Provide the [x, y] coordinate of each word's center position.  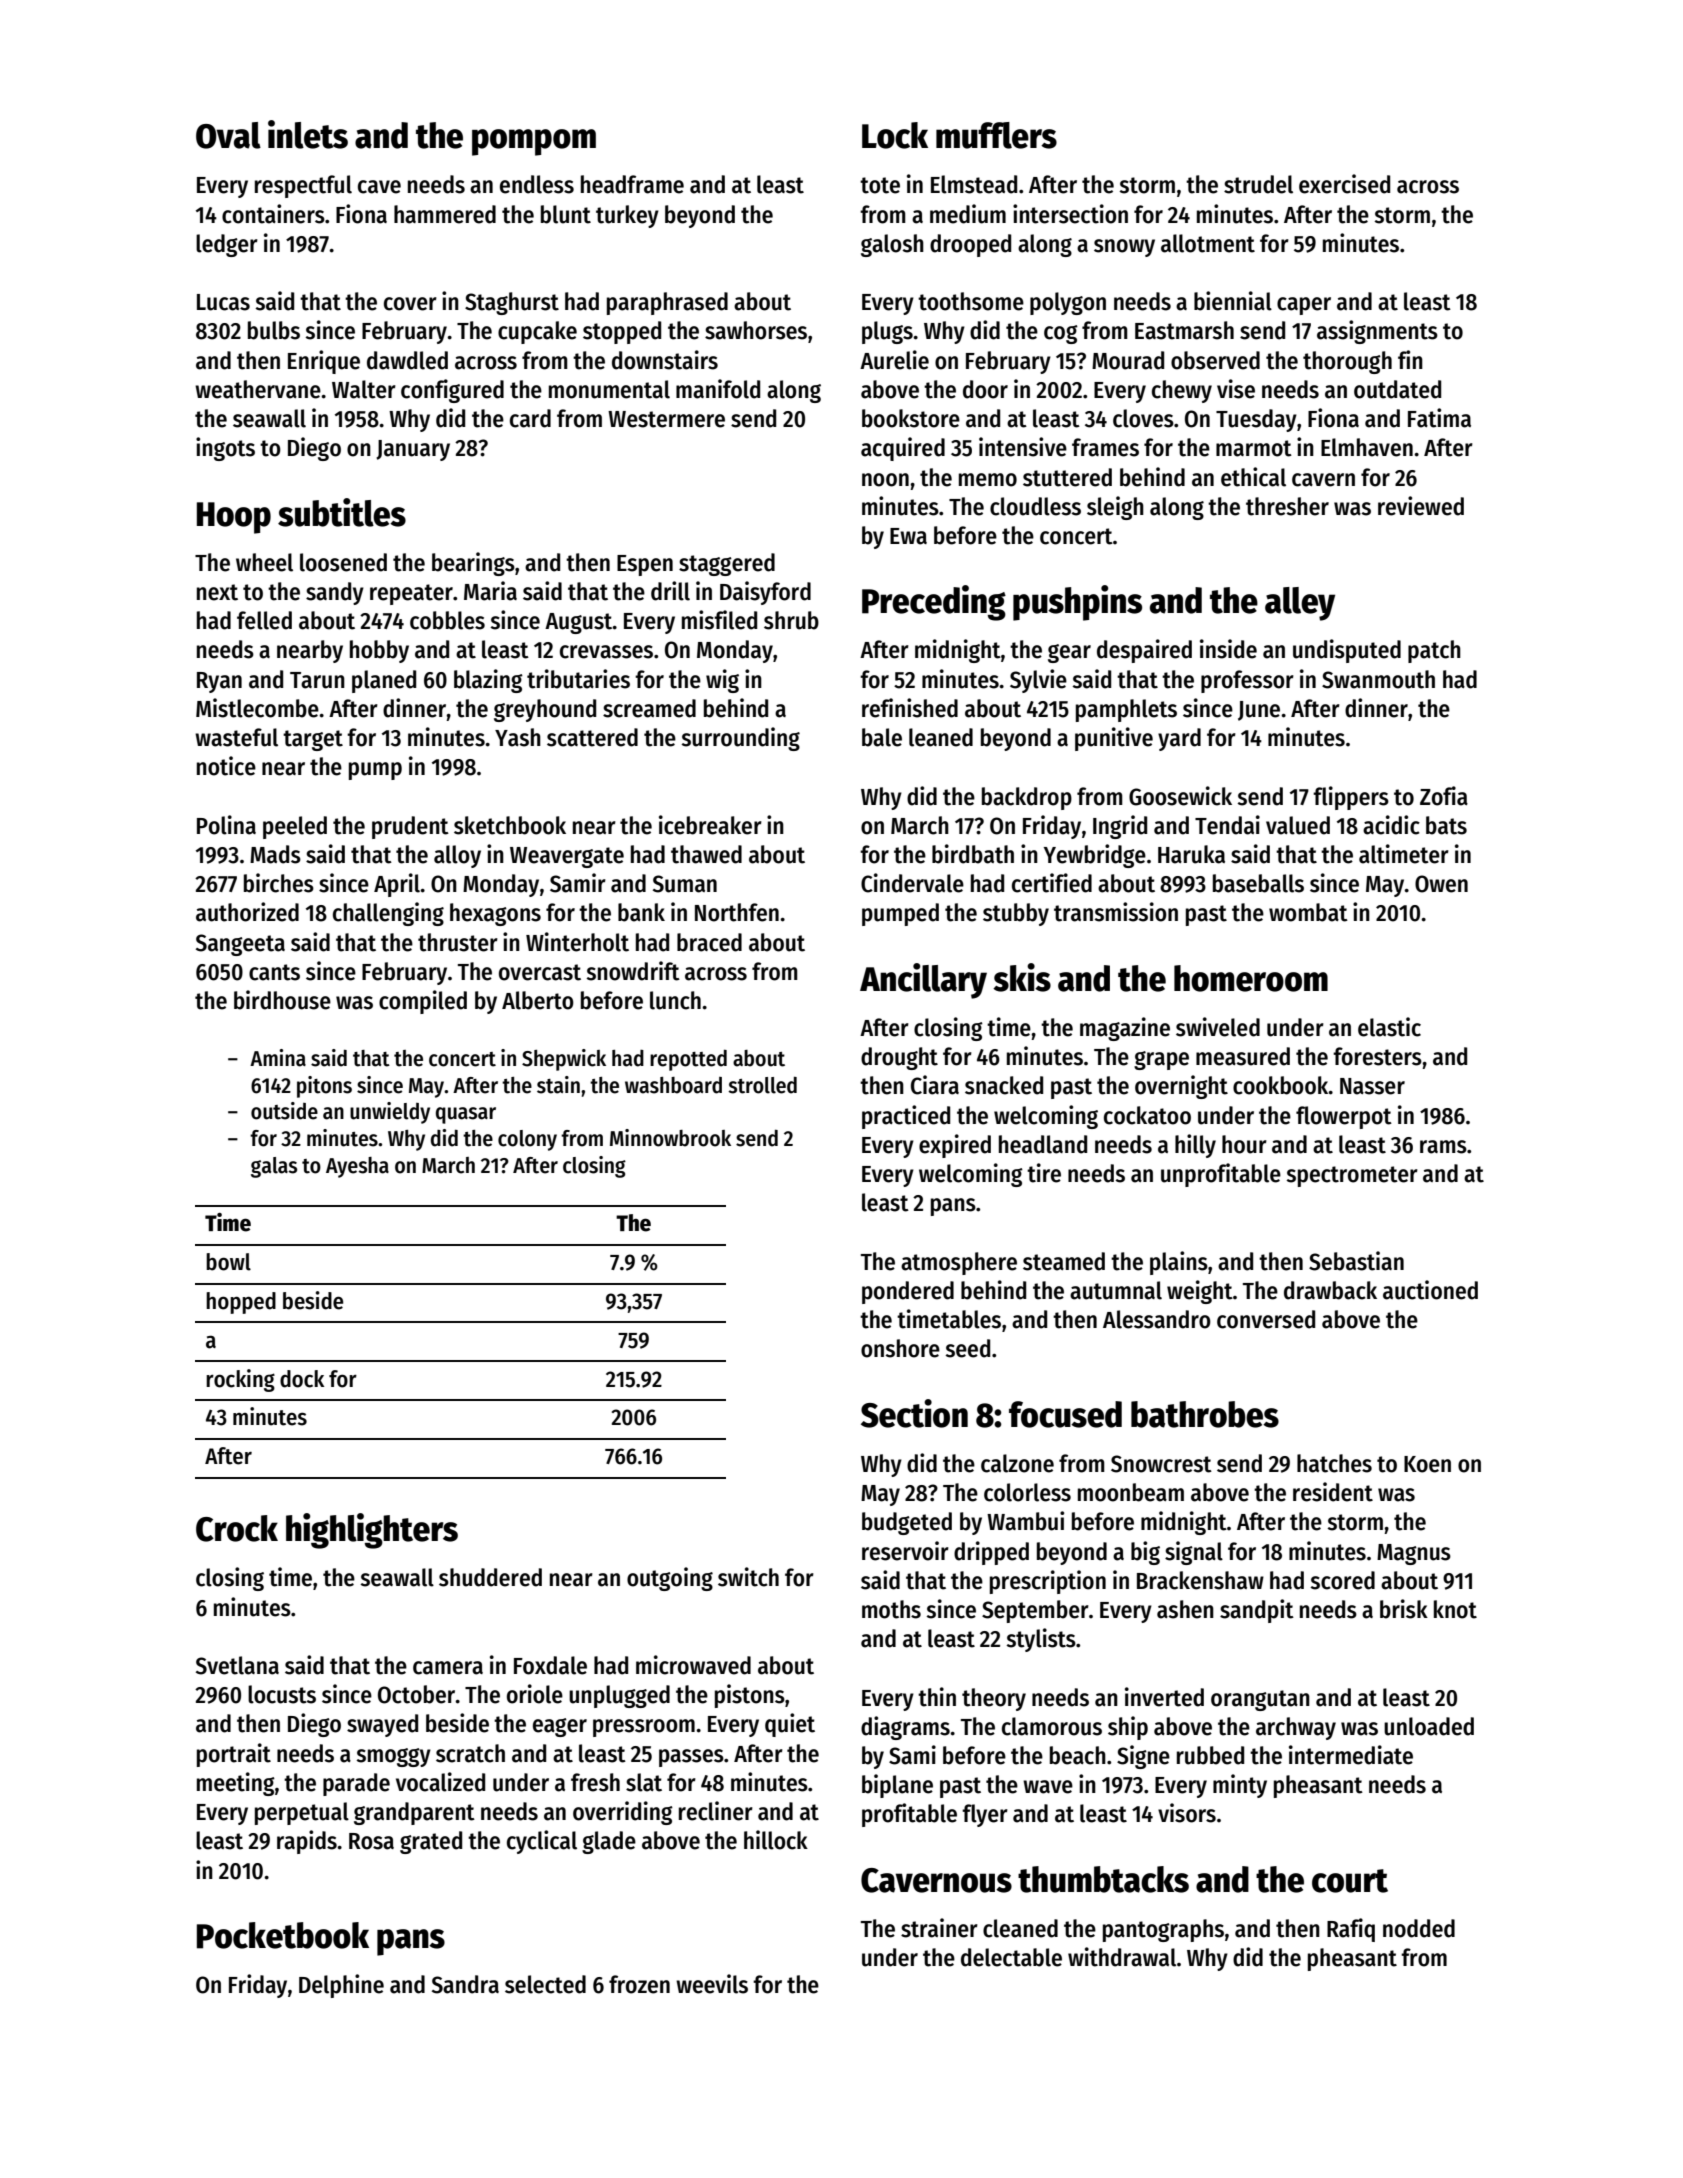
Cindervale [912, 883]
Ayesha [357, 1167]
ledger [227, 245]
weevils [712, 1984]
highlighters [372, 1531]
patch [1434, 651]
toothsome [971, 301]
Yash [518, 737]
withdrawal [1122, 1957]
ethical [1253, 477]
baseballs [1258, 883]
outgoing [670, 1579]
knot [1455, 1609]
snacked [1004, 1085]
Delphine [341, 1986]
